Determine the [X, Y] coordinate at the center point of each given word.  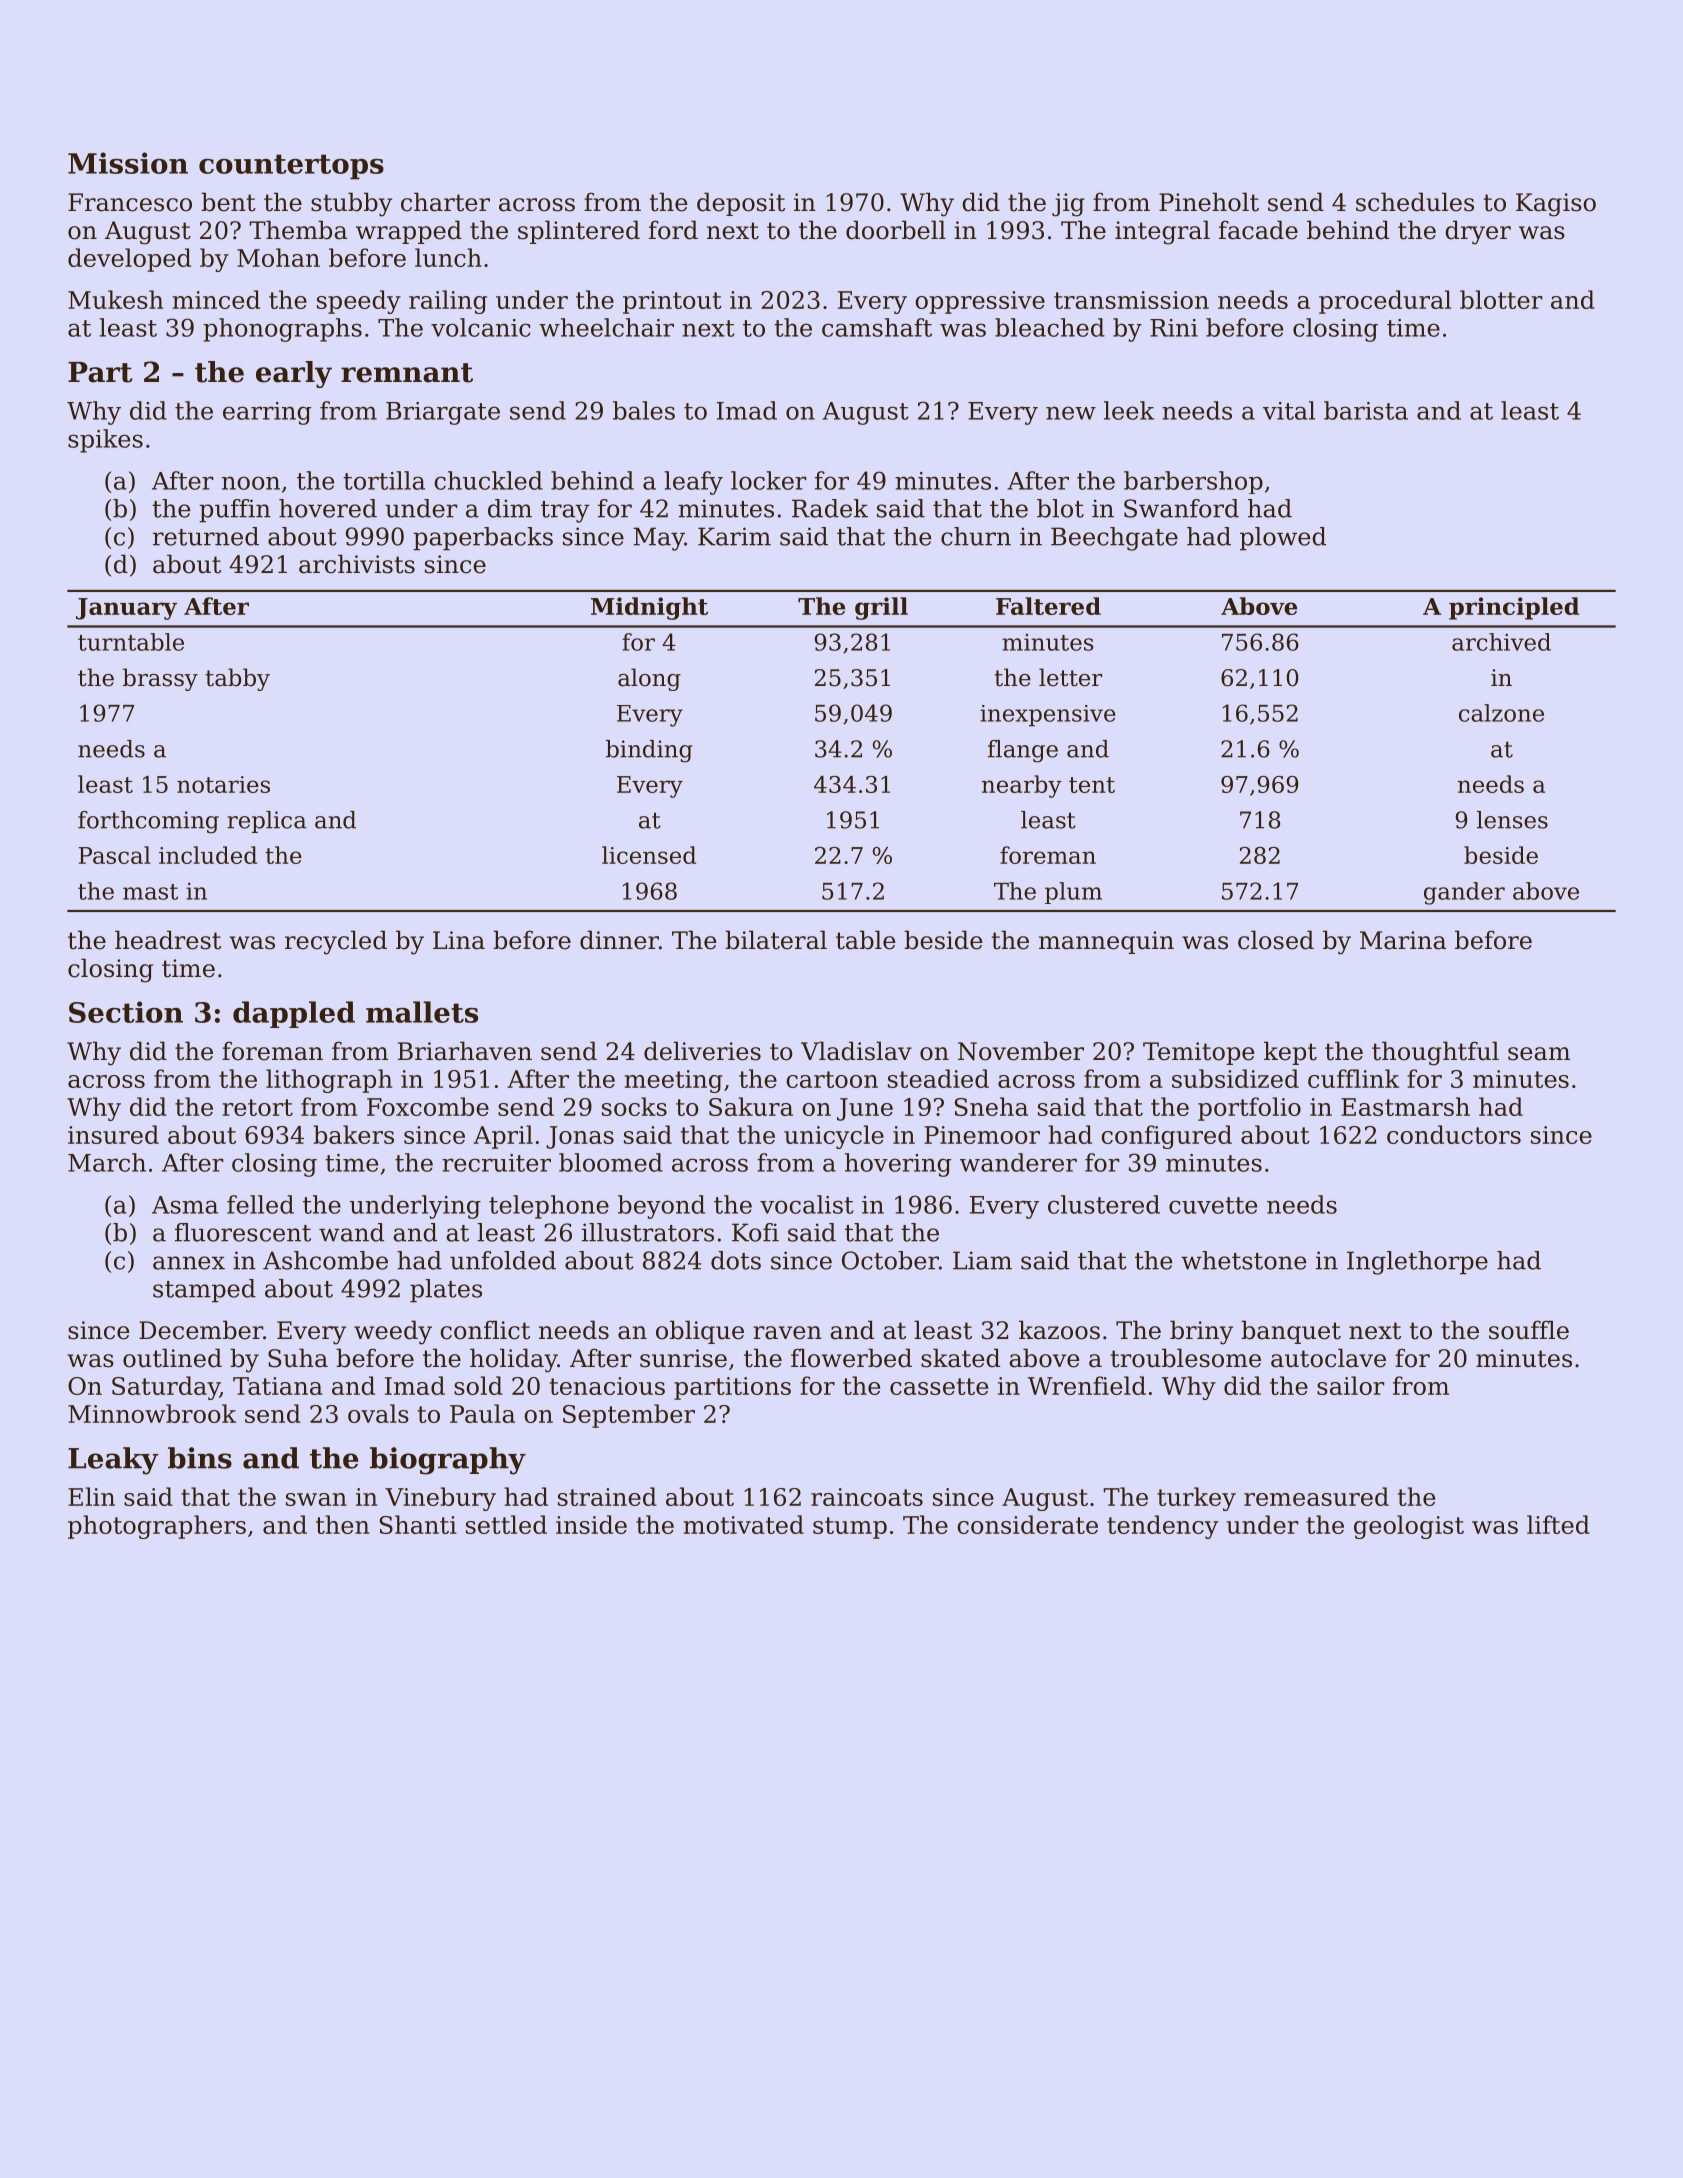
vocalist [807, 1204]
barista [1366, 410]
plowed [1283, 539]
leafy [694, 483]
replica [266, 822]
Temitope [1199, 1053]
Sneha [991, 1106]
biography [448, 1461]
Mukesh [115, 299]
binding [649, 751]
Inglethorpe [1417, 1263]
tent [1092, 785]
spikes [105, 441]
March [107, 1162]
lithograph [329, 1081]
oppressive [980, 302]
